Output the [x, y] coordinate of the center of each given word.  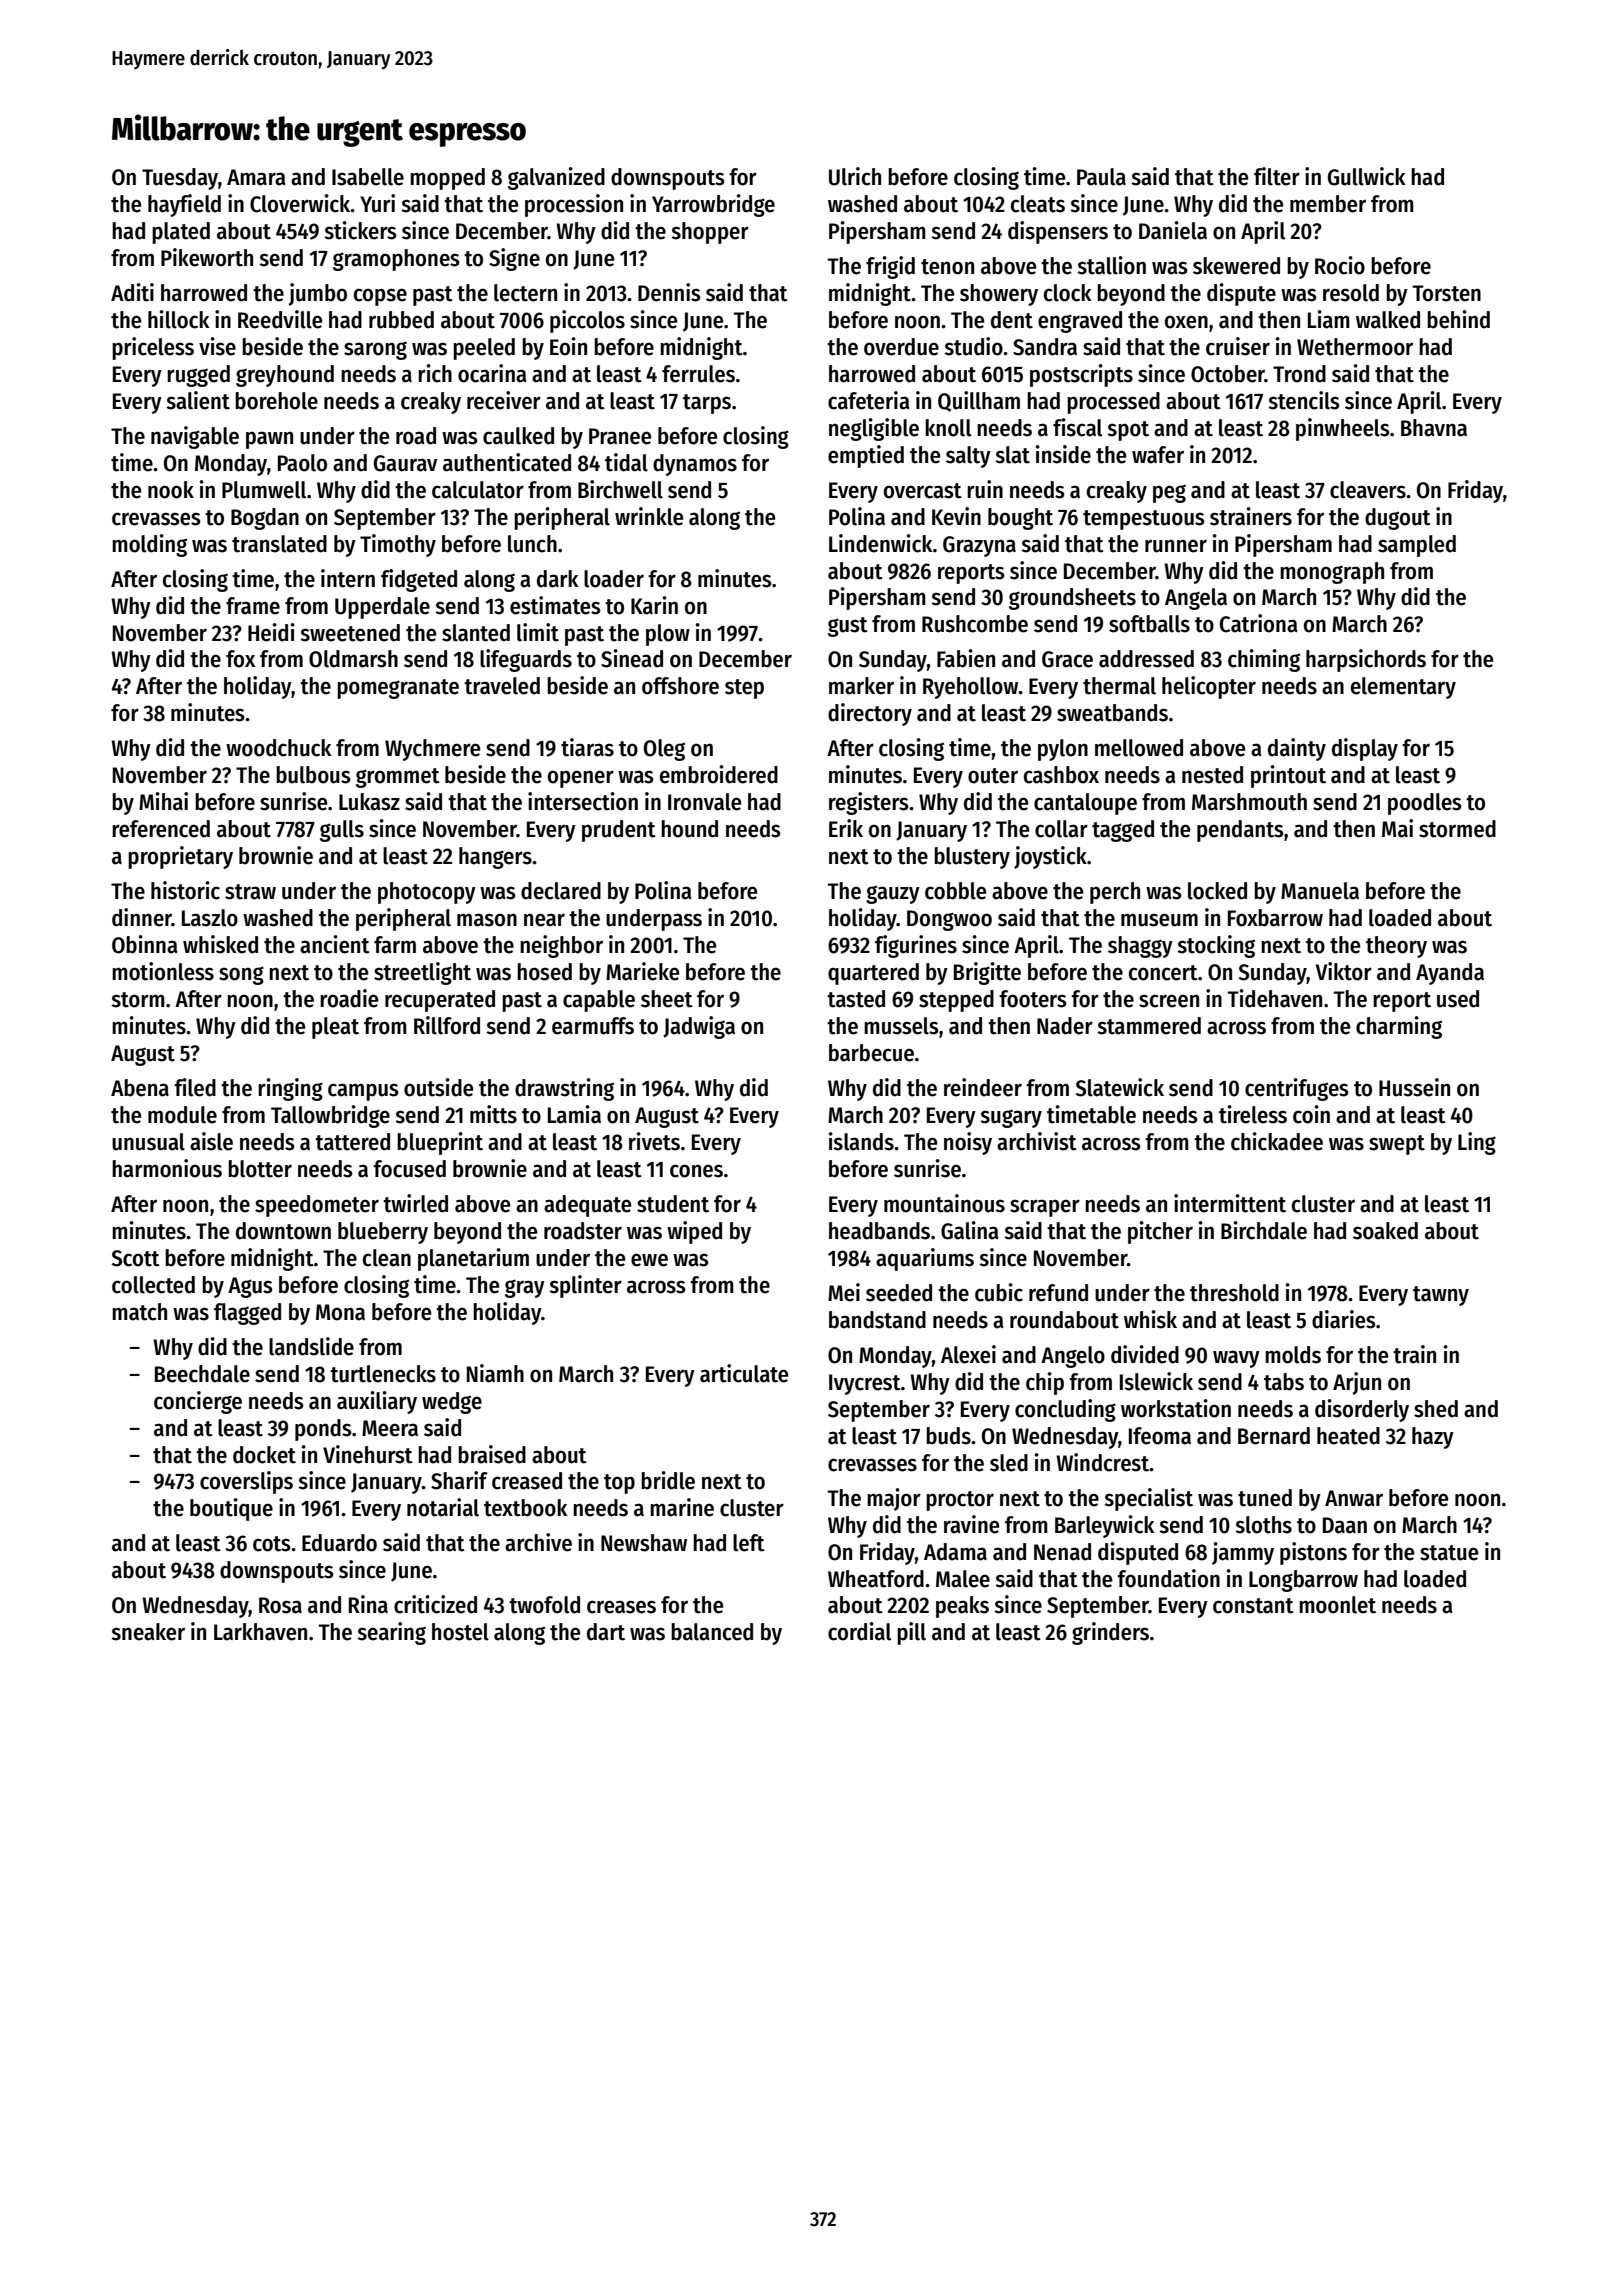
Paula [1101, 177]
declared [561, 891]
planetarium [473, 1259]
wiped [694, 1232]
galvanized [556, 178]
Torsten [1447, 293]
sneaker [148, 1632]
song [241, 975]
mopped [447, 179]
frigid [890, 267]
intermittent [1230, 1203]
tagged [1123, 831]
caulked [518, 436]
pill [911, 1633]
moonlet [1337, 1605]
